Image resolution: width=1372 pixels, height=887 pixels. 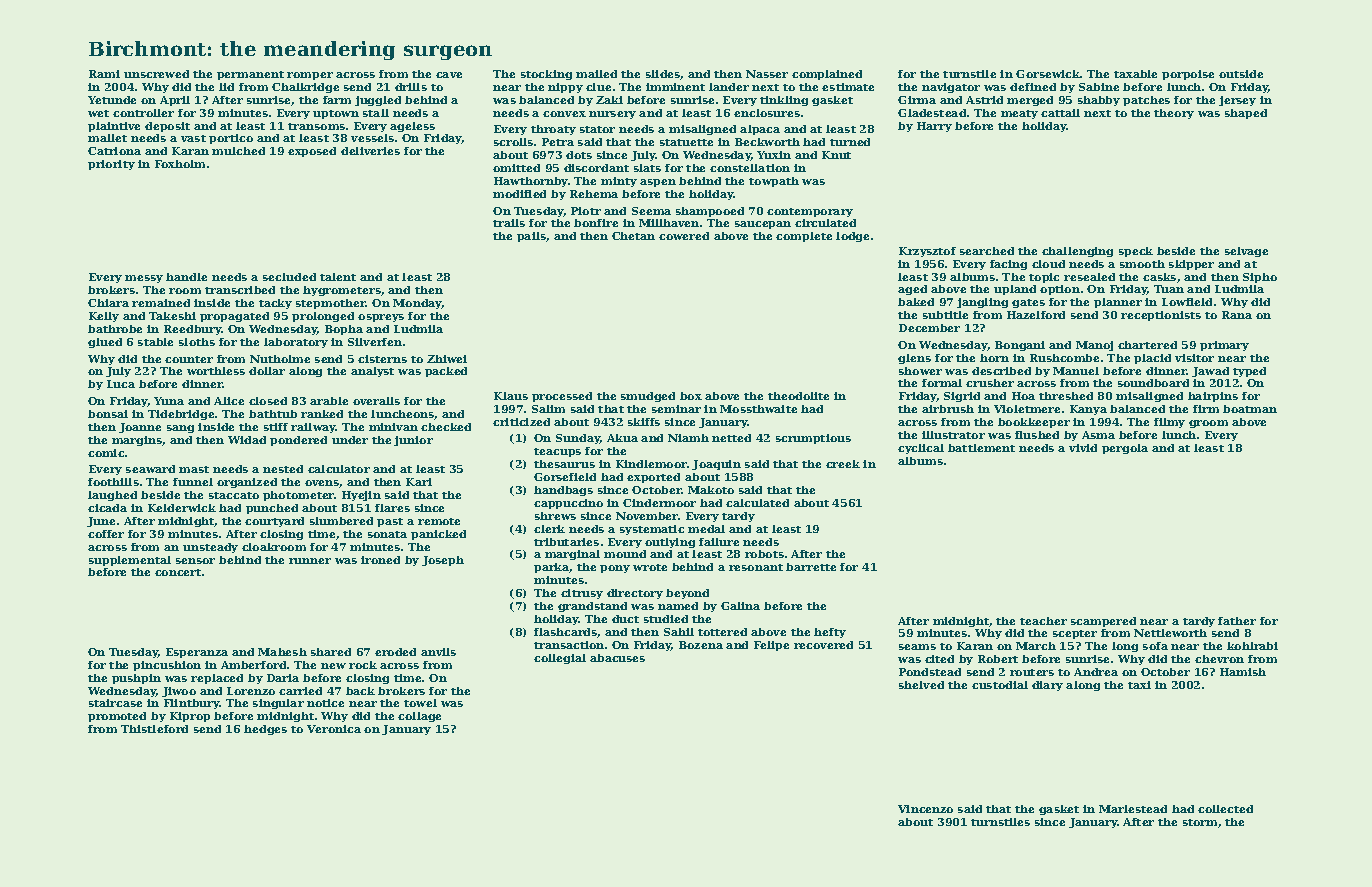 What do you see at coordinates (647, 168) in the screenshot?
I see `slats` at bounding box center [647, 168].
